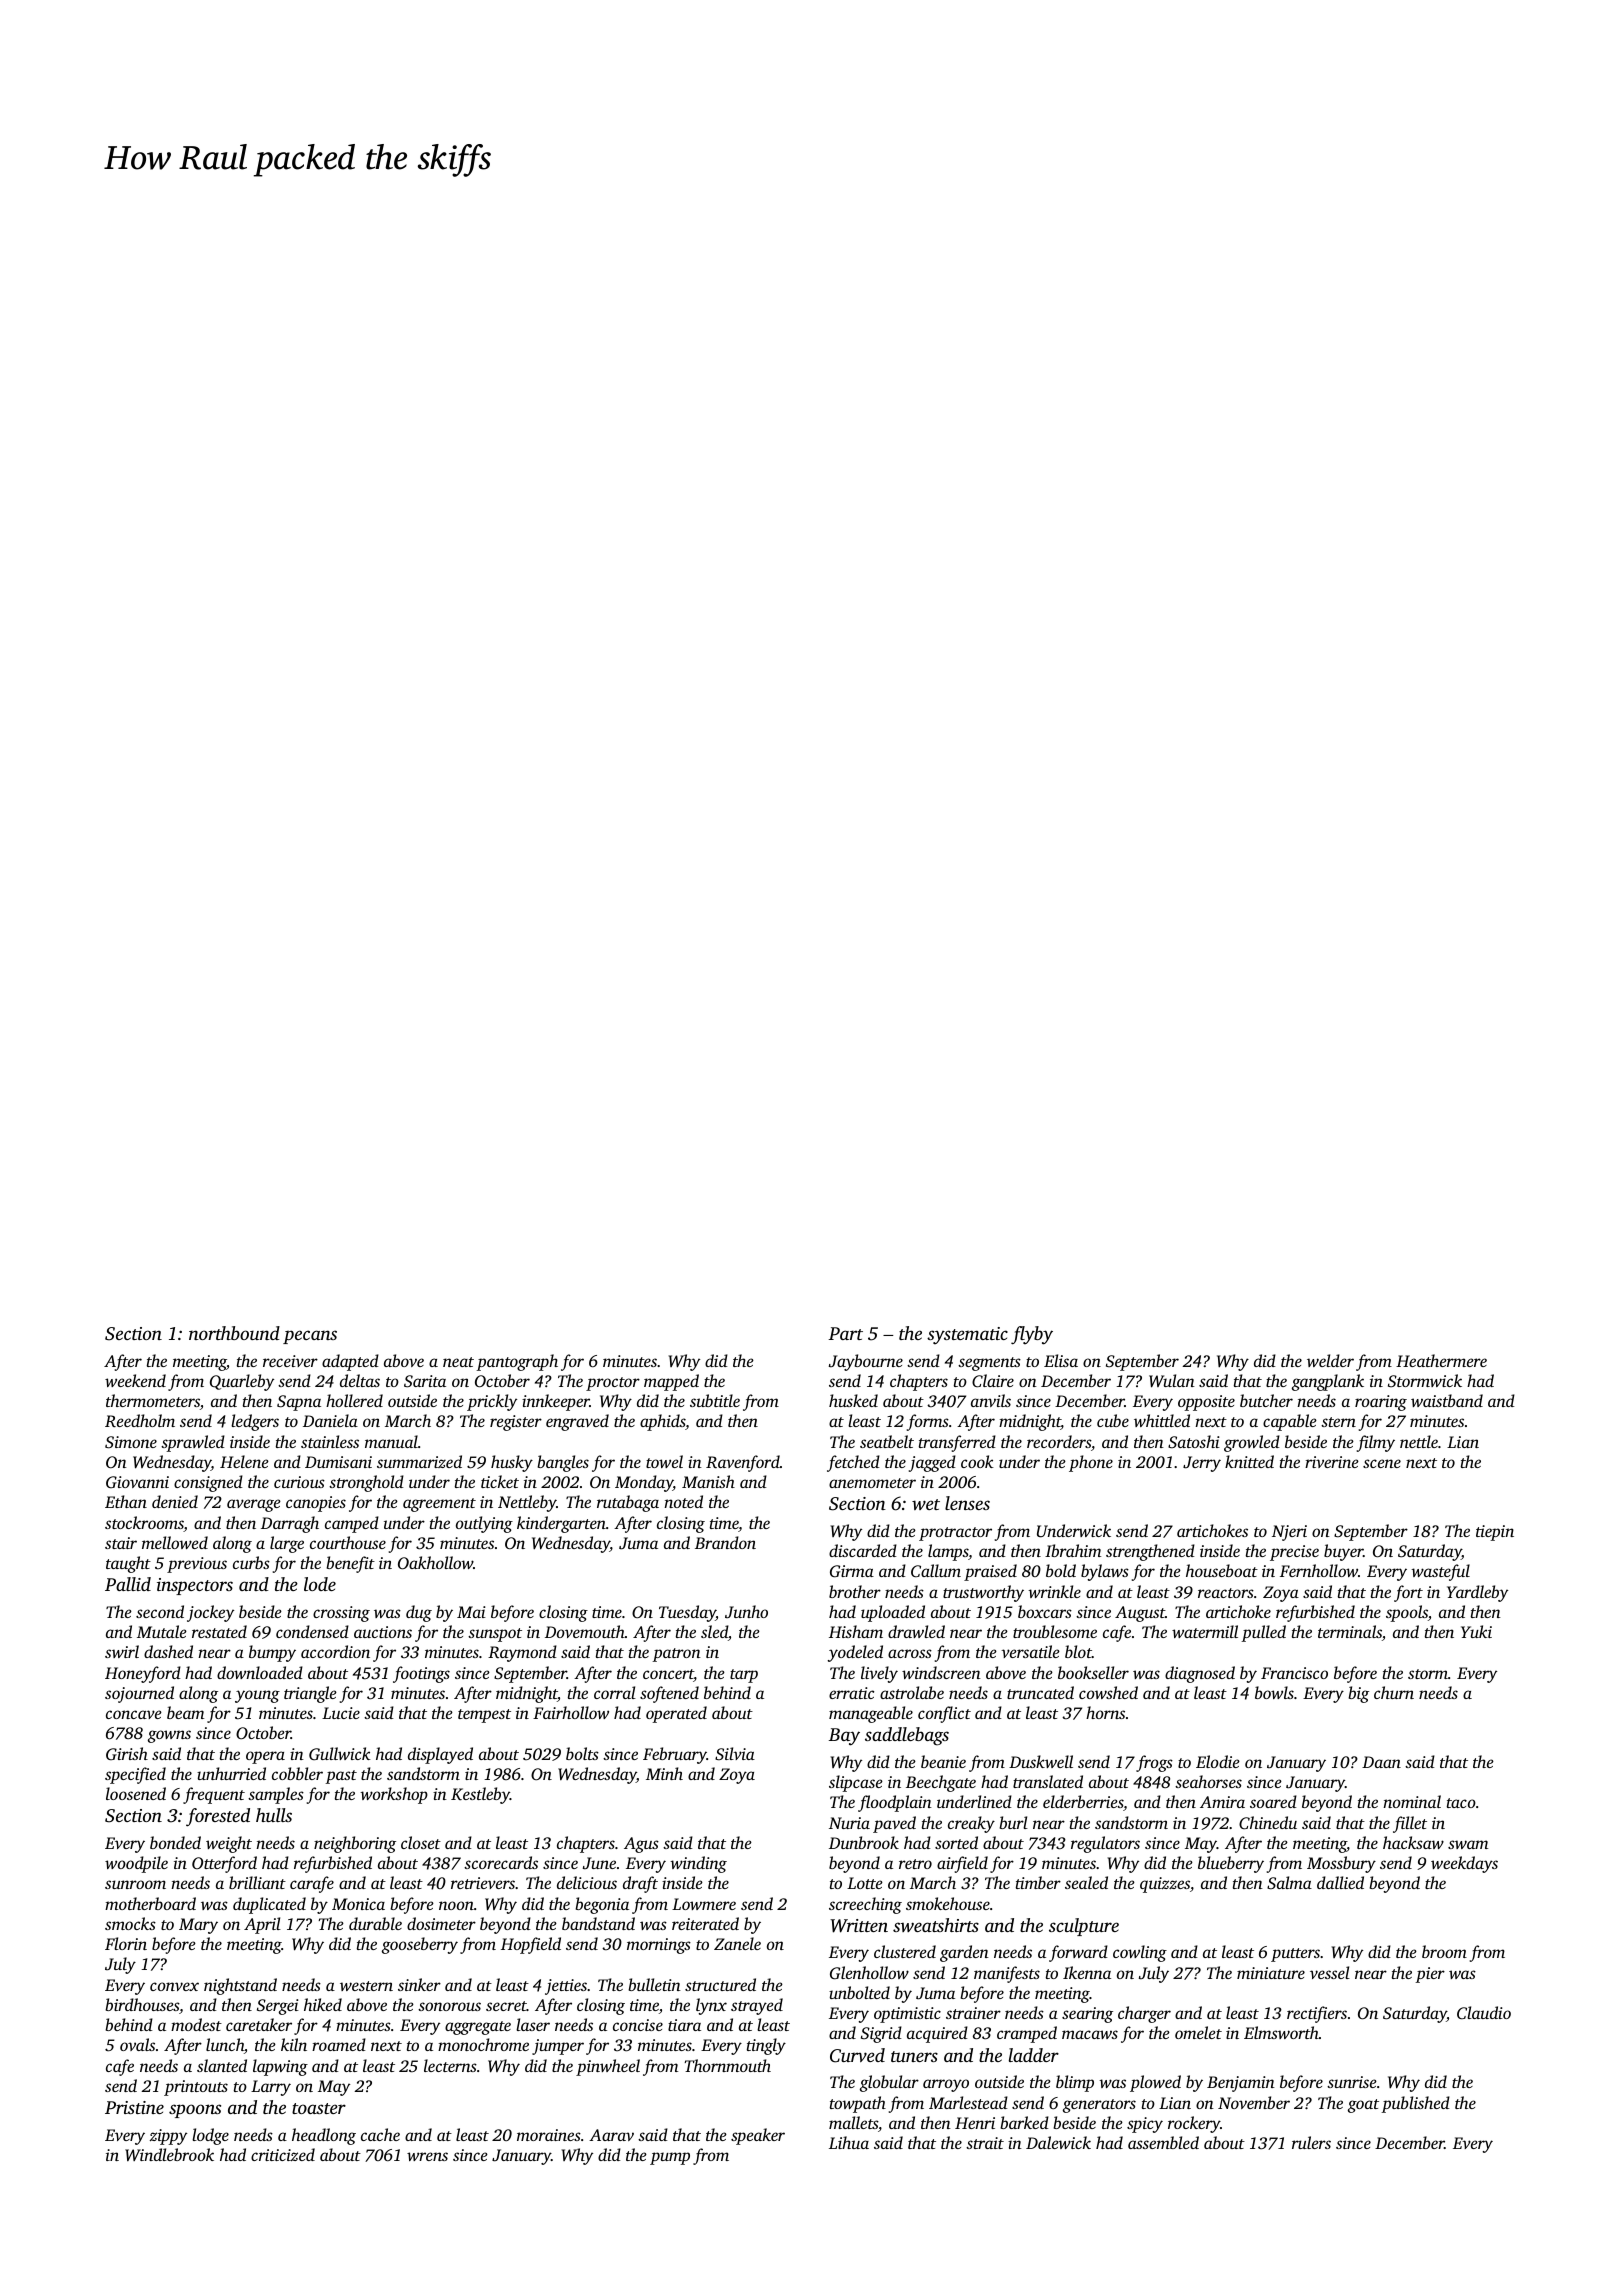 The width and height of the page is (1620, 2292). Describe the element at coordinates (1330, 1360) in the page. I see `welder` at that location.
